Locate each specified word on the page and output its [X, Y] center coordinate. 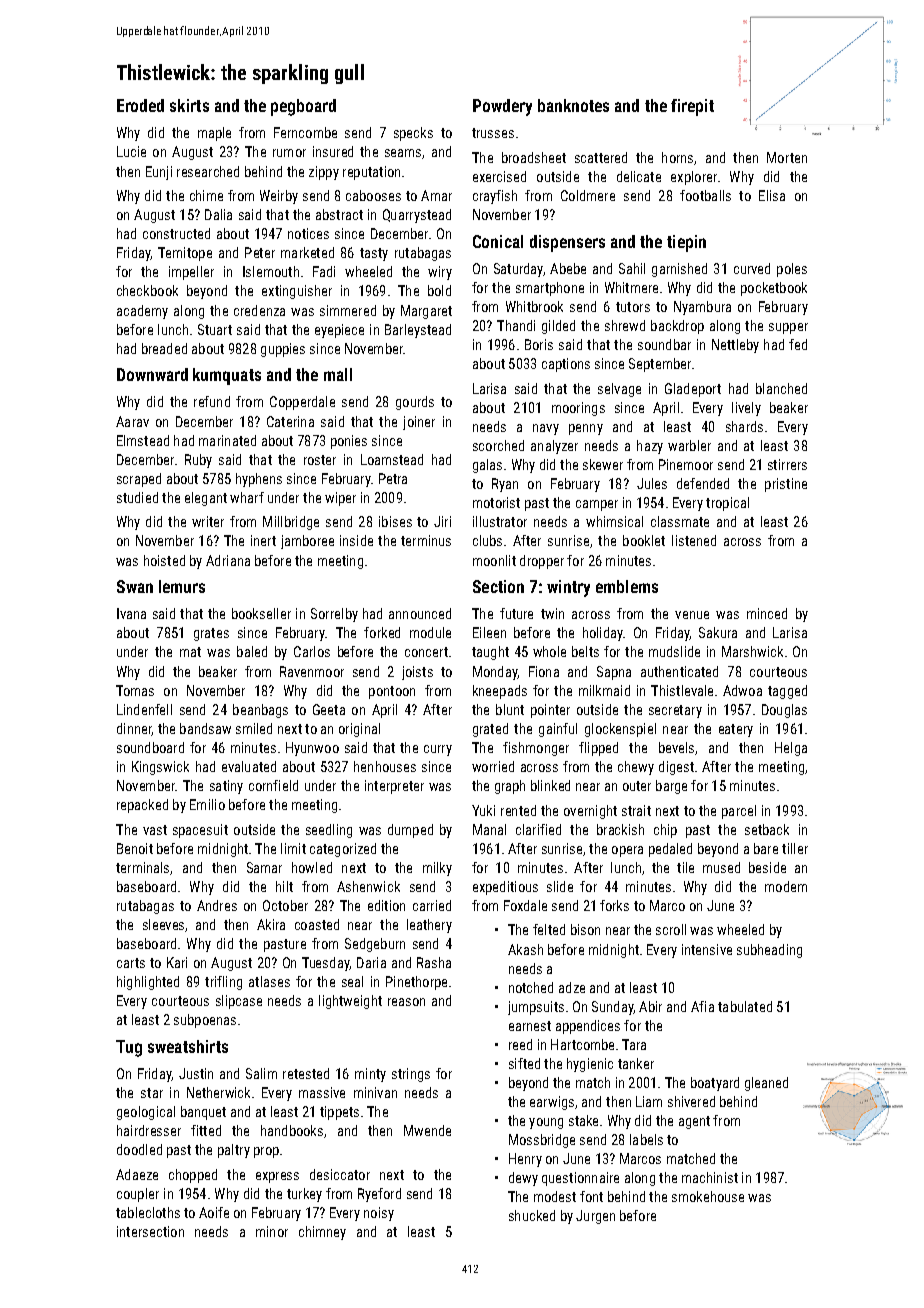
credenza [259, 310]
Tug [129, 1048]
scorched [498, 445]
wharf [247, 497]
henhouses [385, 766]
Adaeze [137, 1174]
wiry [440, 273]
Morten [787, 157]
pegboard [303, 107]
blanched [781, 388]
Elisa [772, 195]
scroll [671, 929]
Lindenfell [144, 709]
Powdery [502, 107]
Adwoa [742, 690]
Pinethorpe [416, 983]
